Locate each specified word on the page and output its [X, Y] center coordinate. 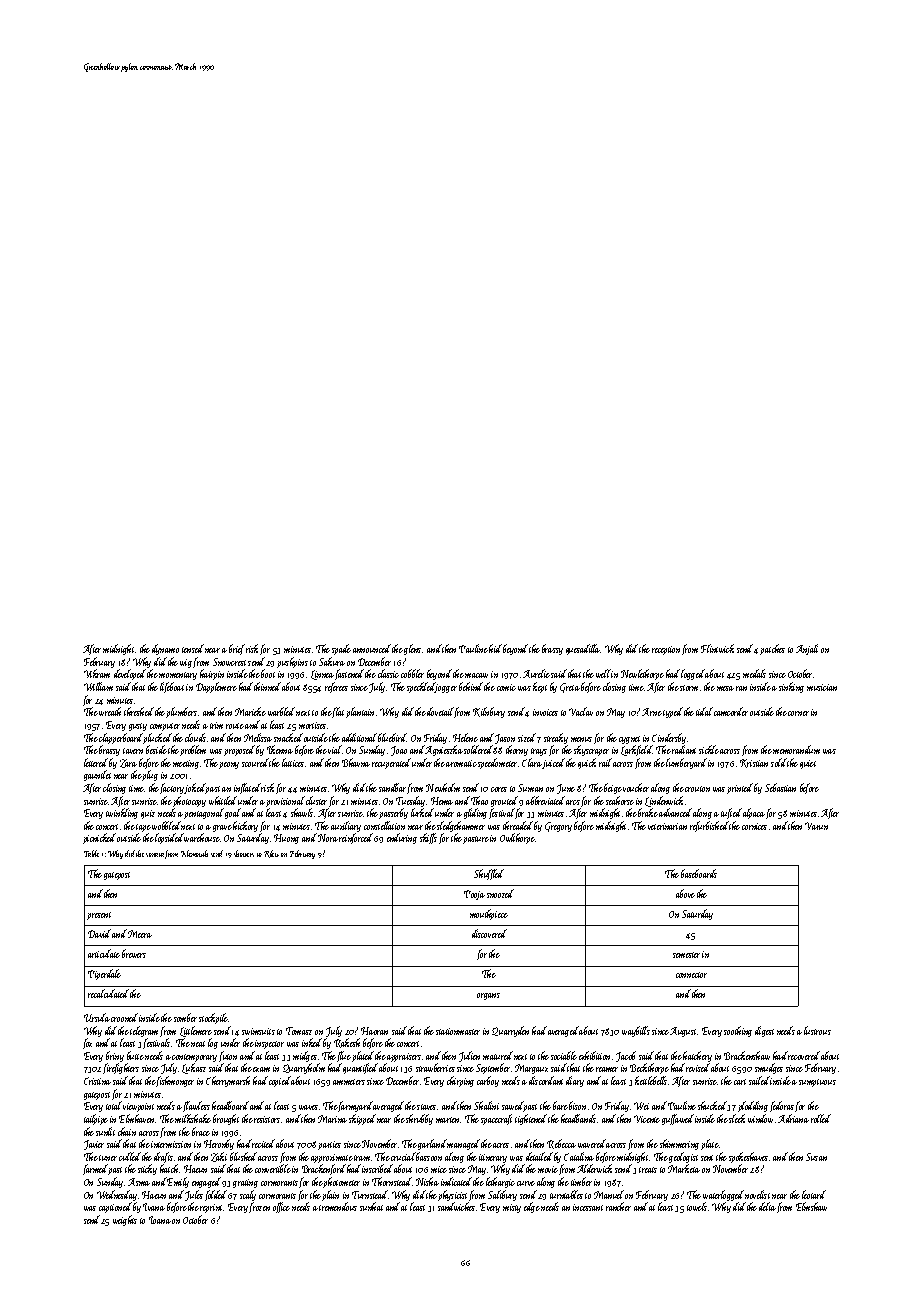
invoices [545, 712]
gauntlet [97, 775]
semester [686, 955]
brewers [134, 953]
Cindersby [669, 738]
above [685, 893]
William [98, 686]
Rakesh [347, 1043]
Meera [140, 934]
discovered [489, 933]
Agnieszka [444, 750]
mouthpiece [489, 914]
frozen [259, 1207]
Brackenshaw [747, 1055]
